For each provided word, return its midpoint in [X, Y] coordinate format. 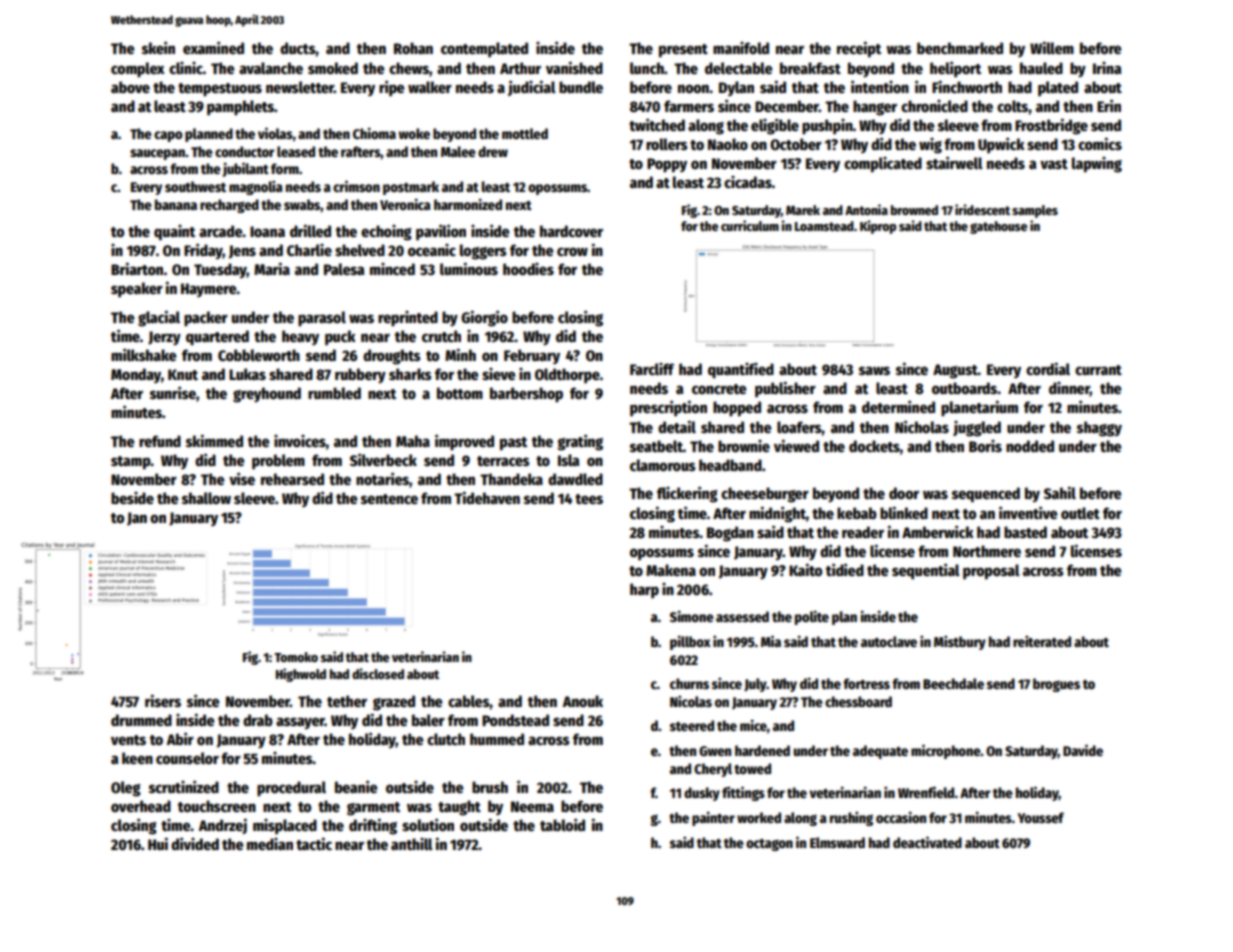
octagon [769, 845]
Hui [158, 843]
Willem [1052, 47]
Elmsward [837, 842]
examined [213, 47]
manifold [741, 48]
